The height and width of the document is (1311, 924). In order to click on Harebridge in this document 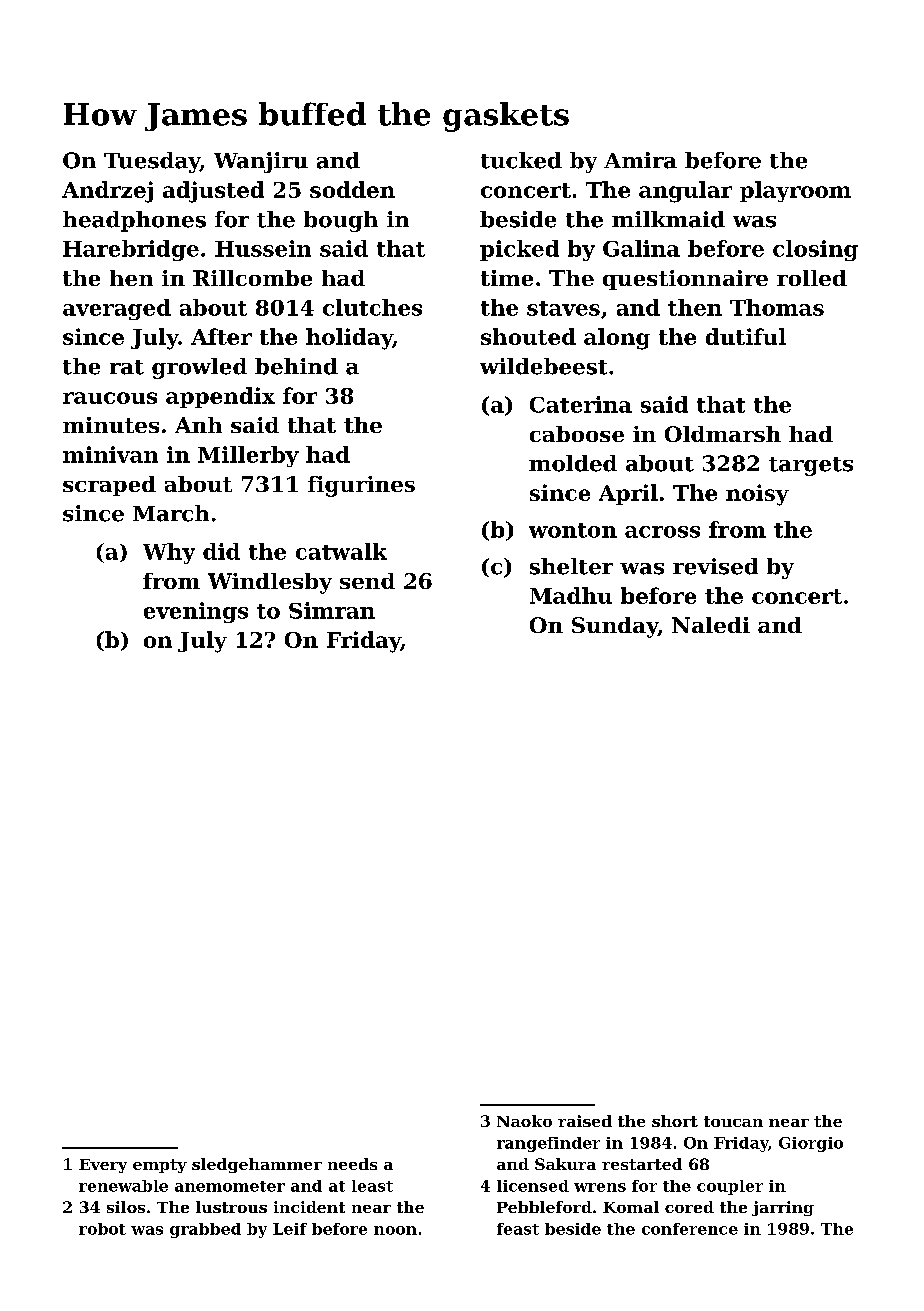, I will do `click(131, 250)`.
